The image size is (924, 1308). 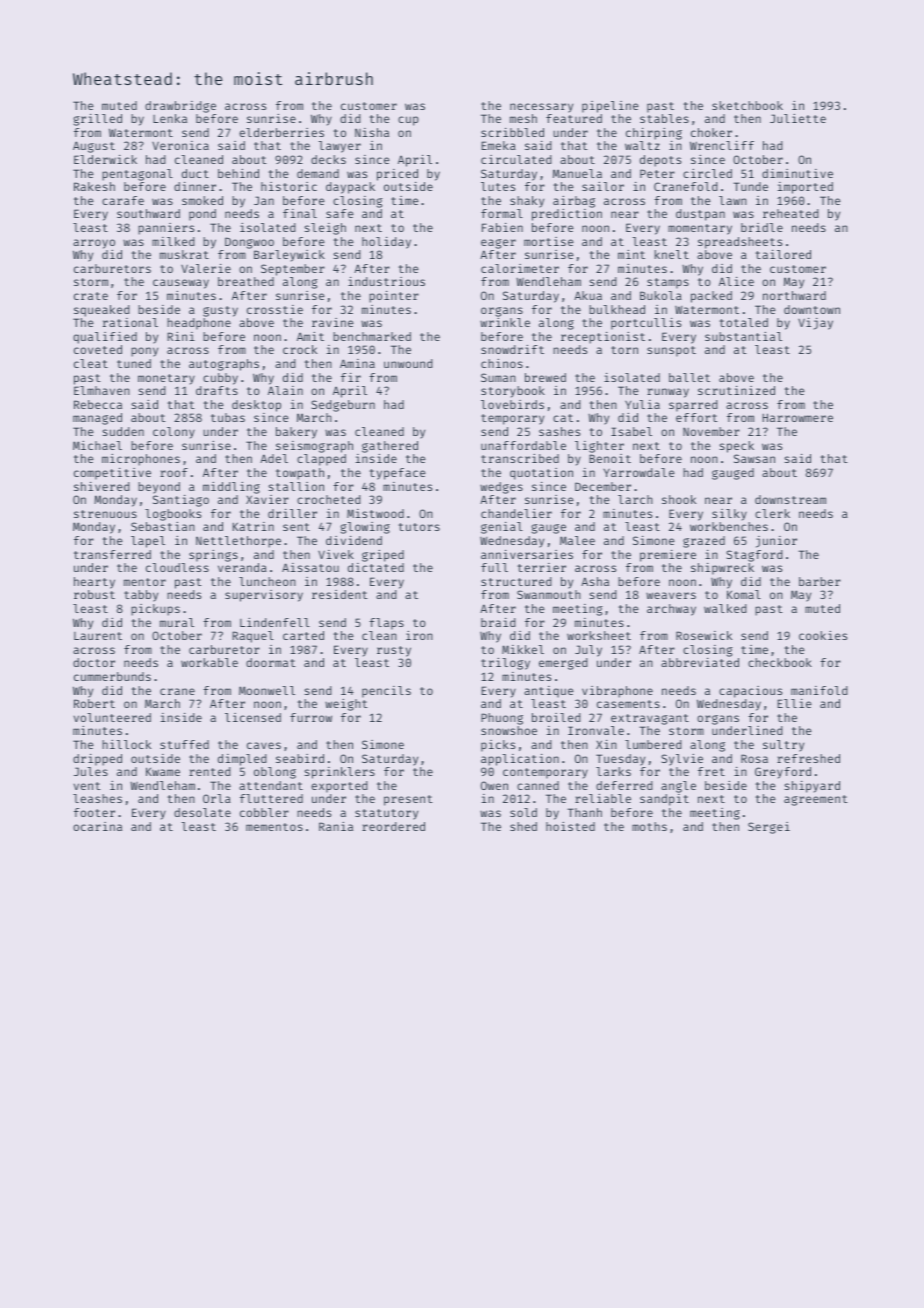 I want to click on snowdrift, so click(x=512, y=349).
